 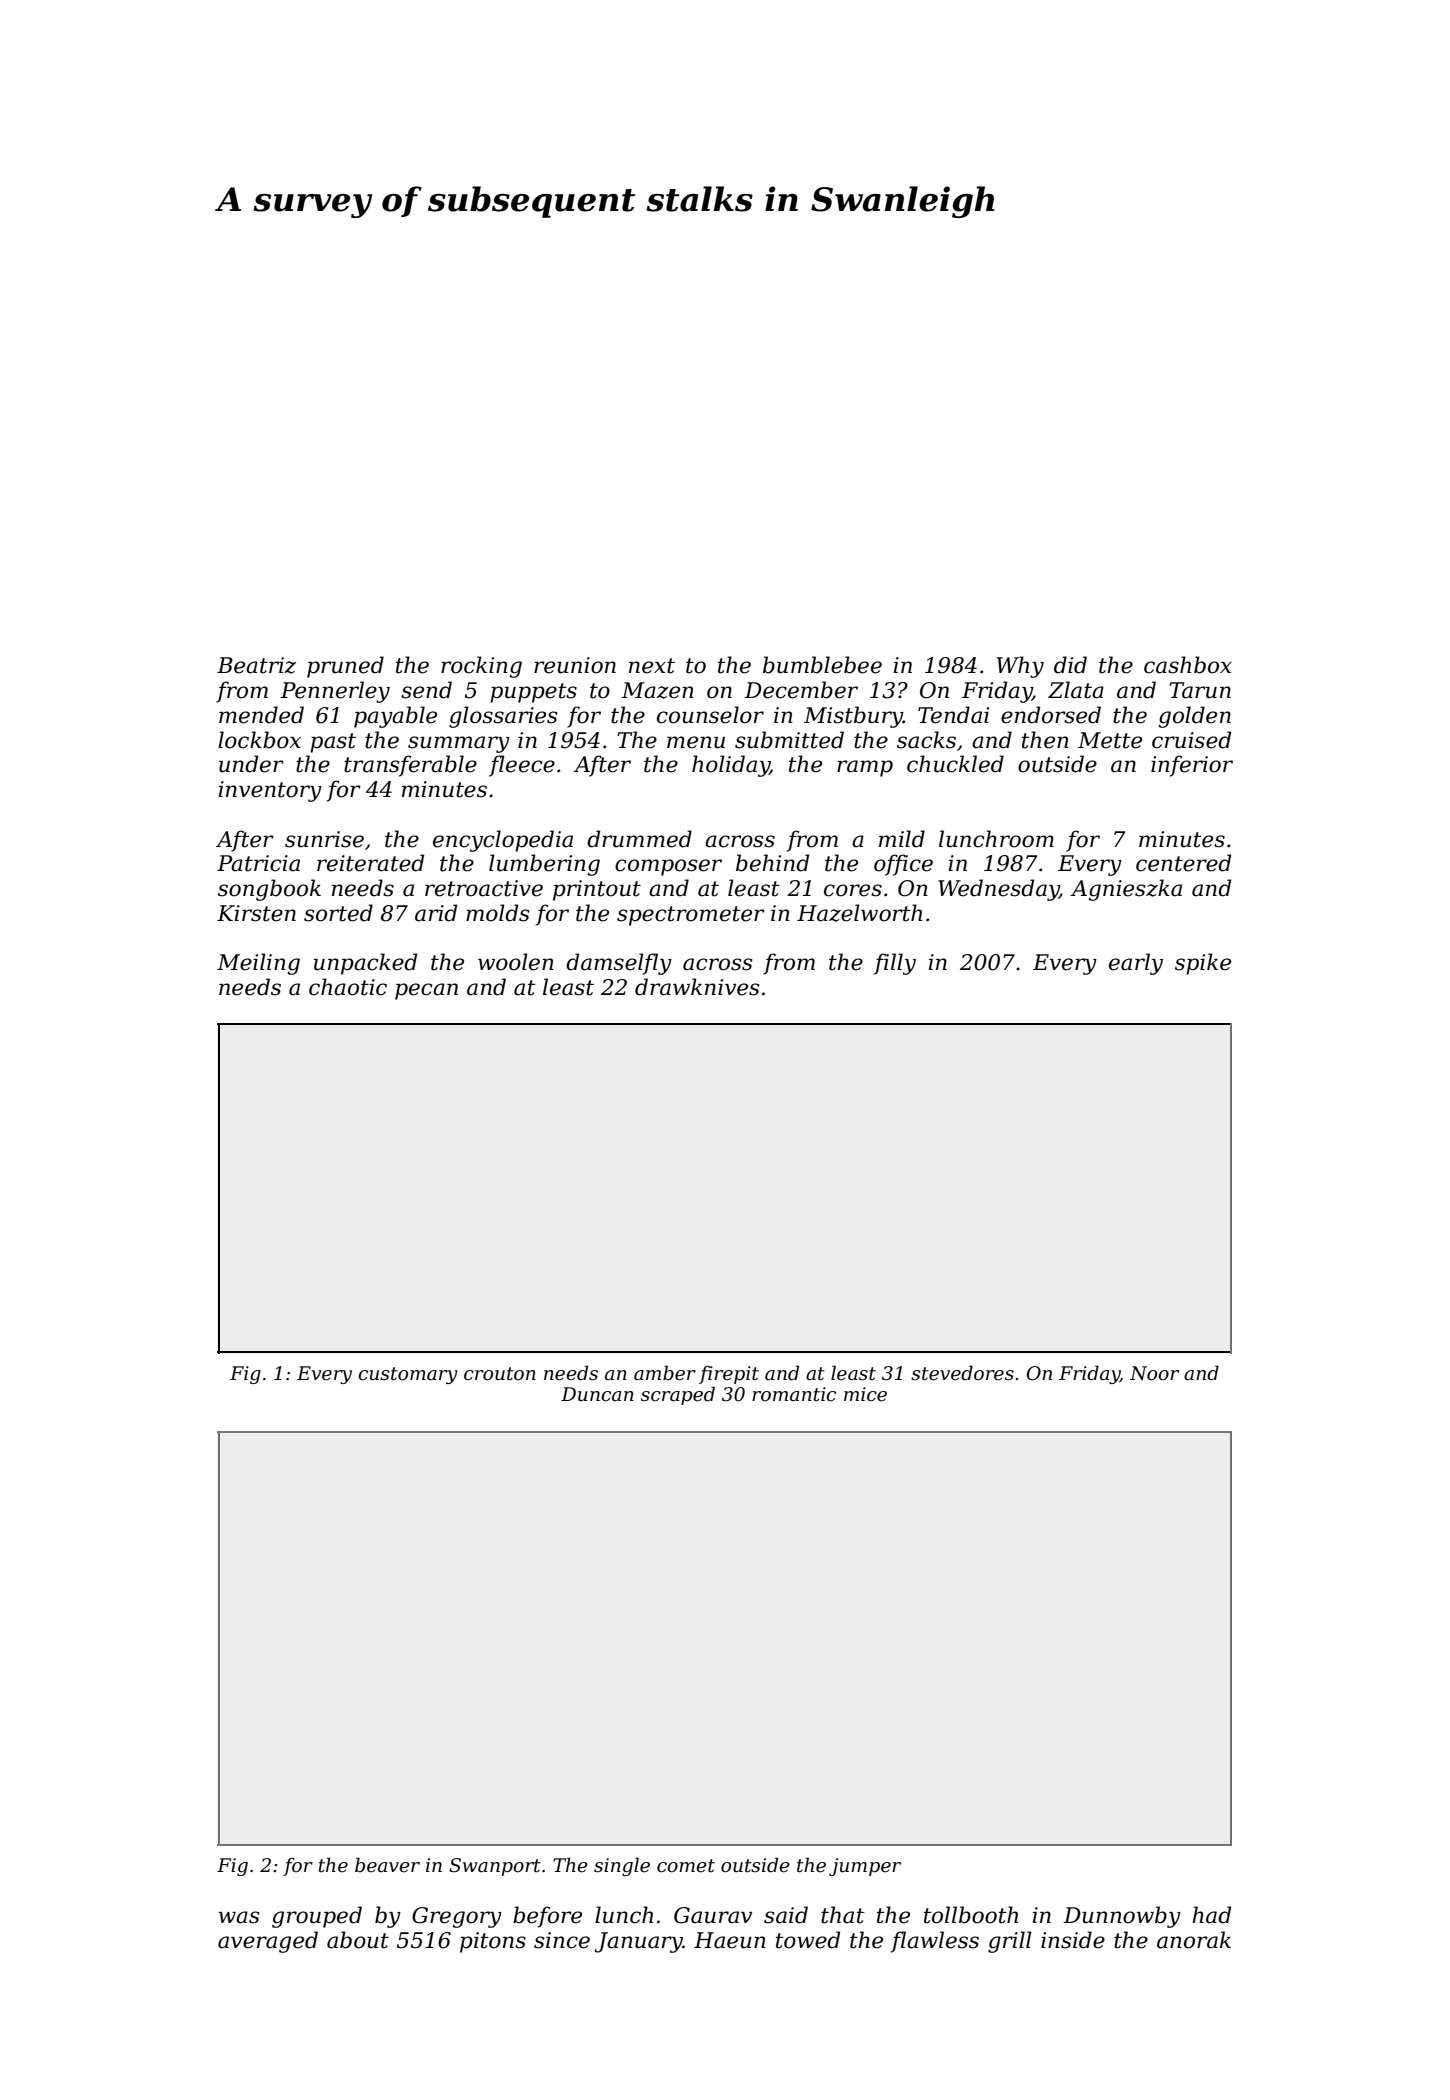 I want to click on pecan, so click(x=426, y=991).
